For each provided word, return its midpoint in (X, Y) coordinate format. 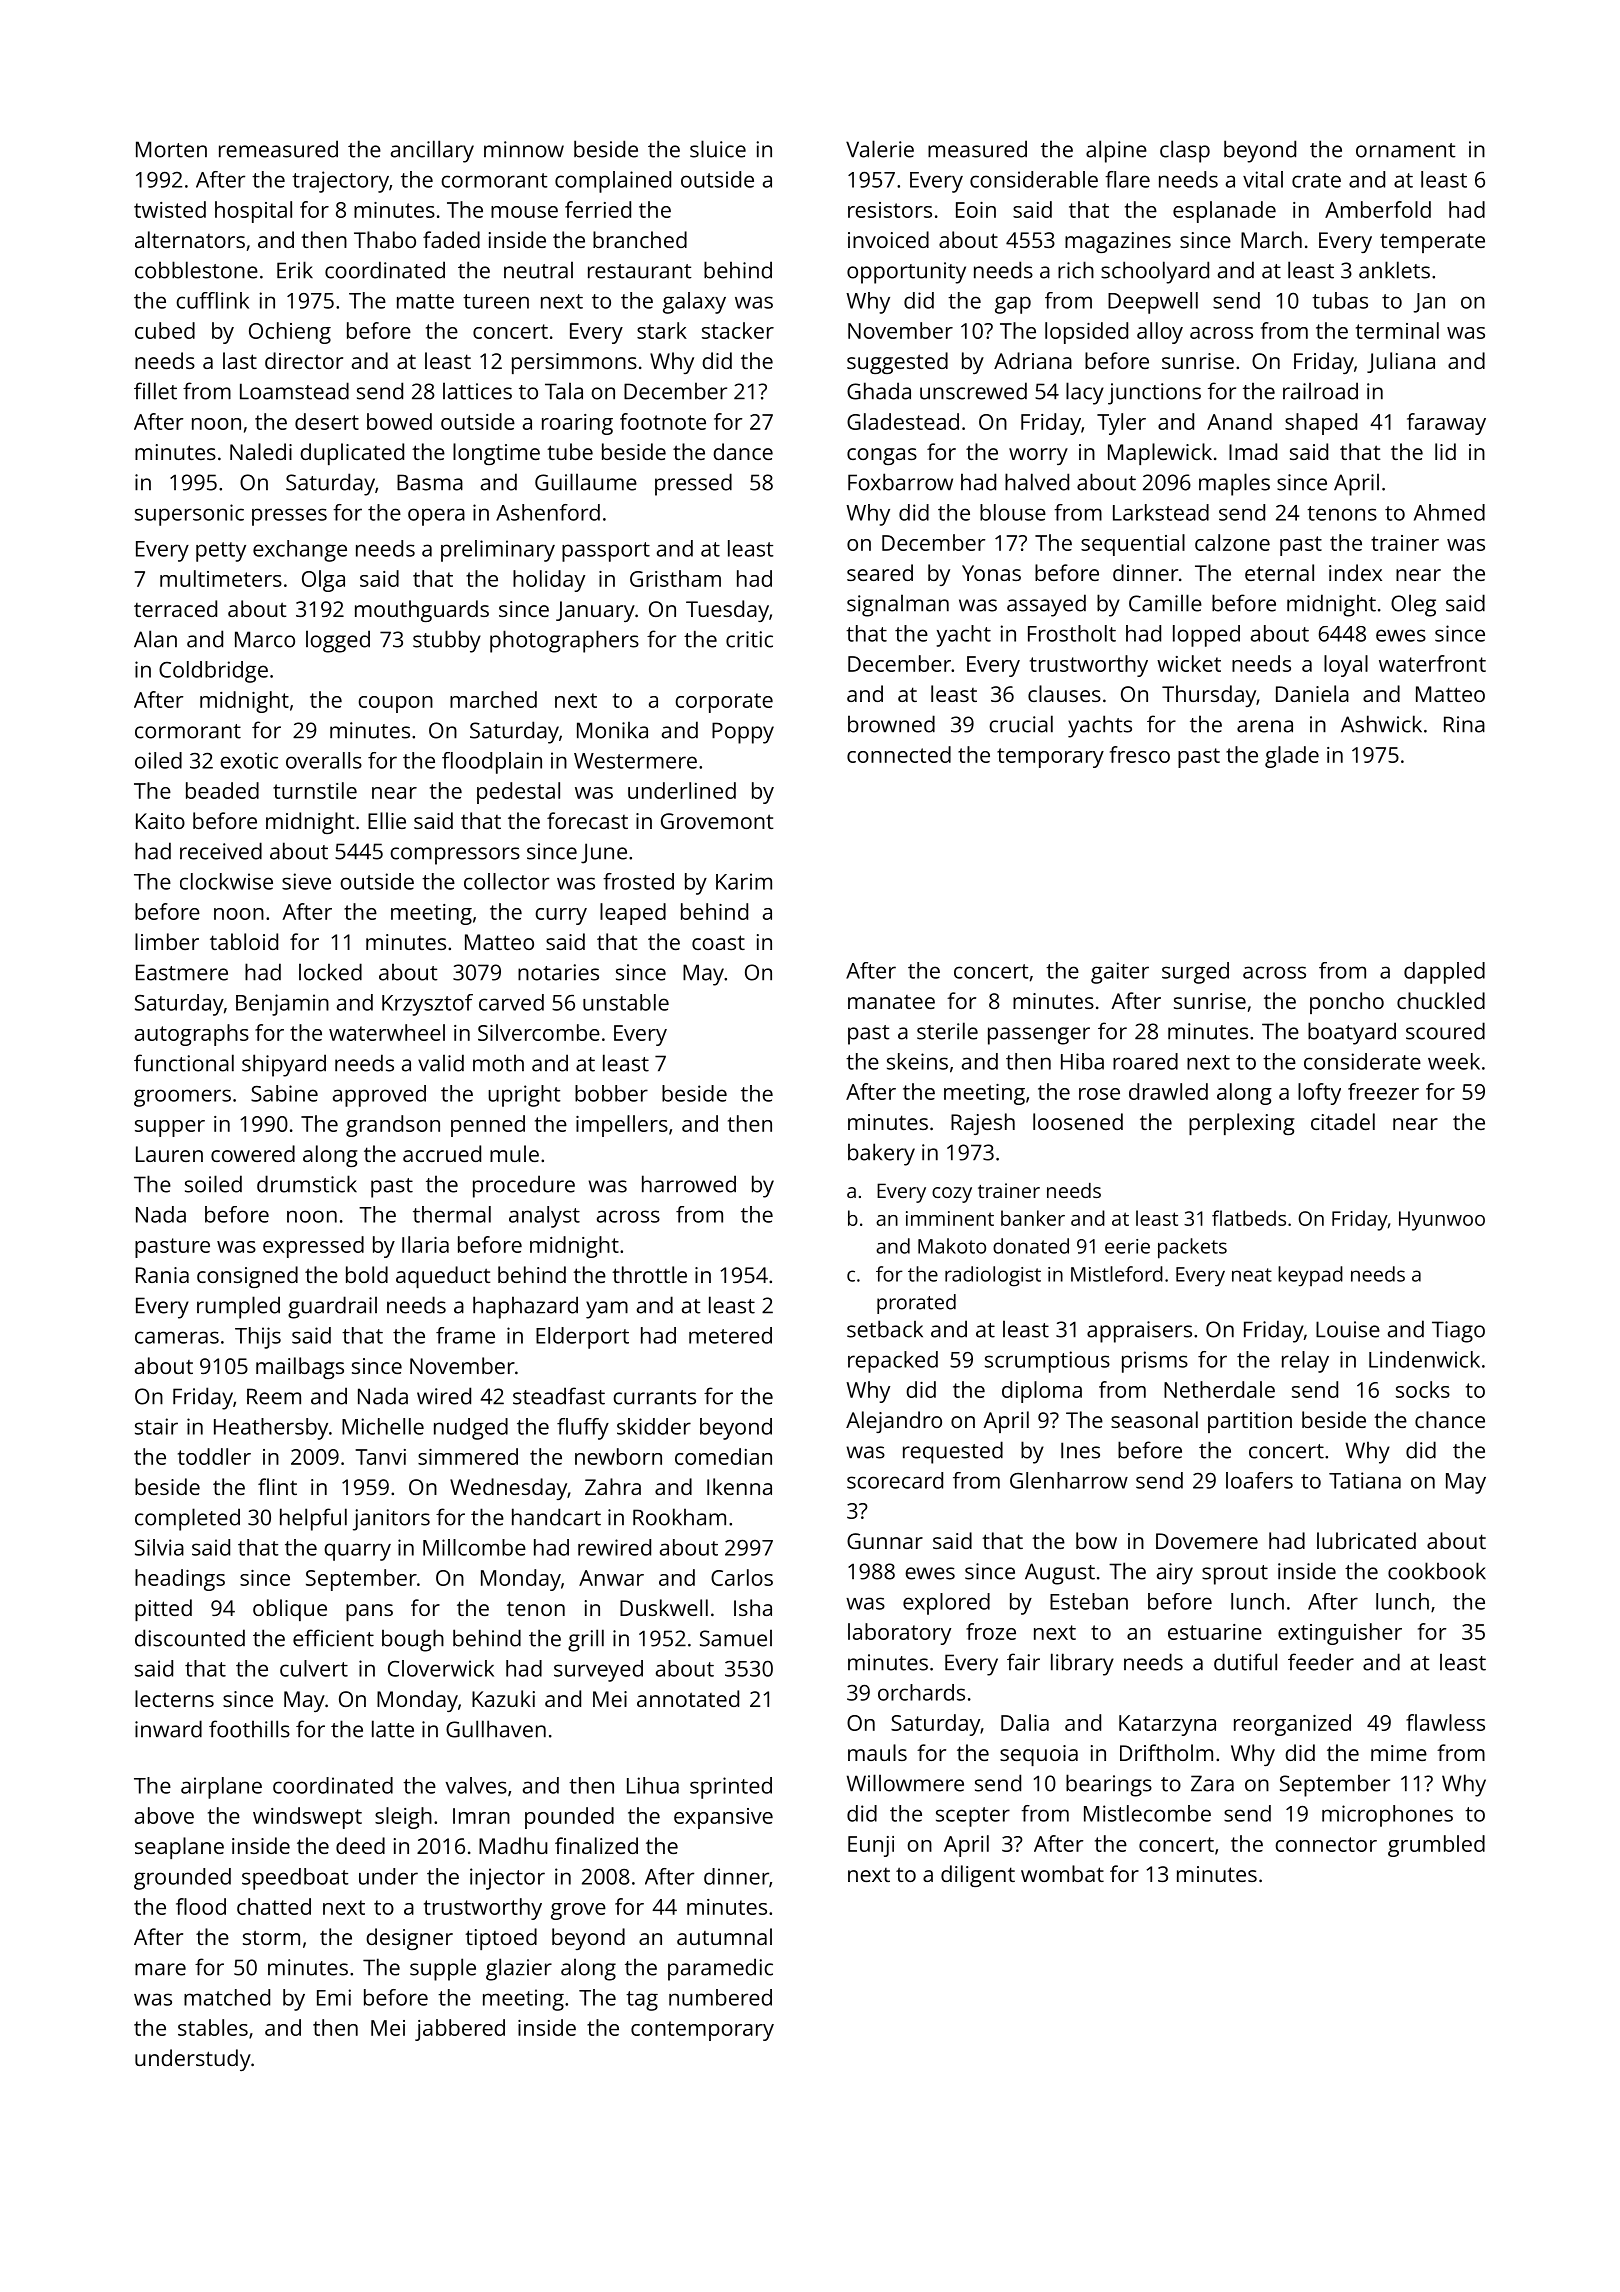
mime (1399, 1753)
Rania (162, 1275)
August (1060, 1574)
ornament (1406, 150)
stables (213, 2027)
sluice (718, 149)
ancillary (432, 151)
